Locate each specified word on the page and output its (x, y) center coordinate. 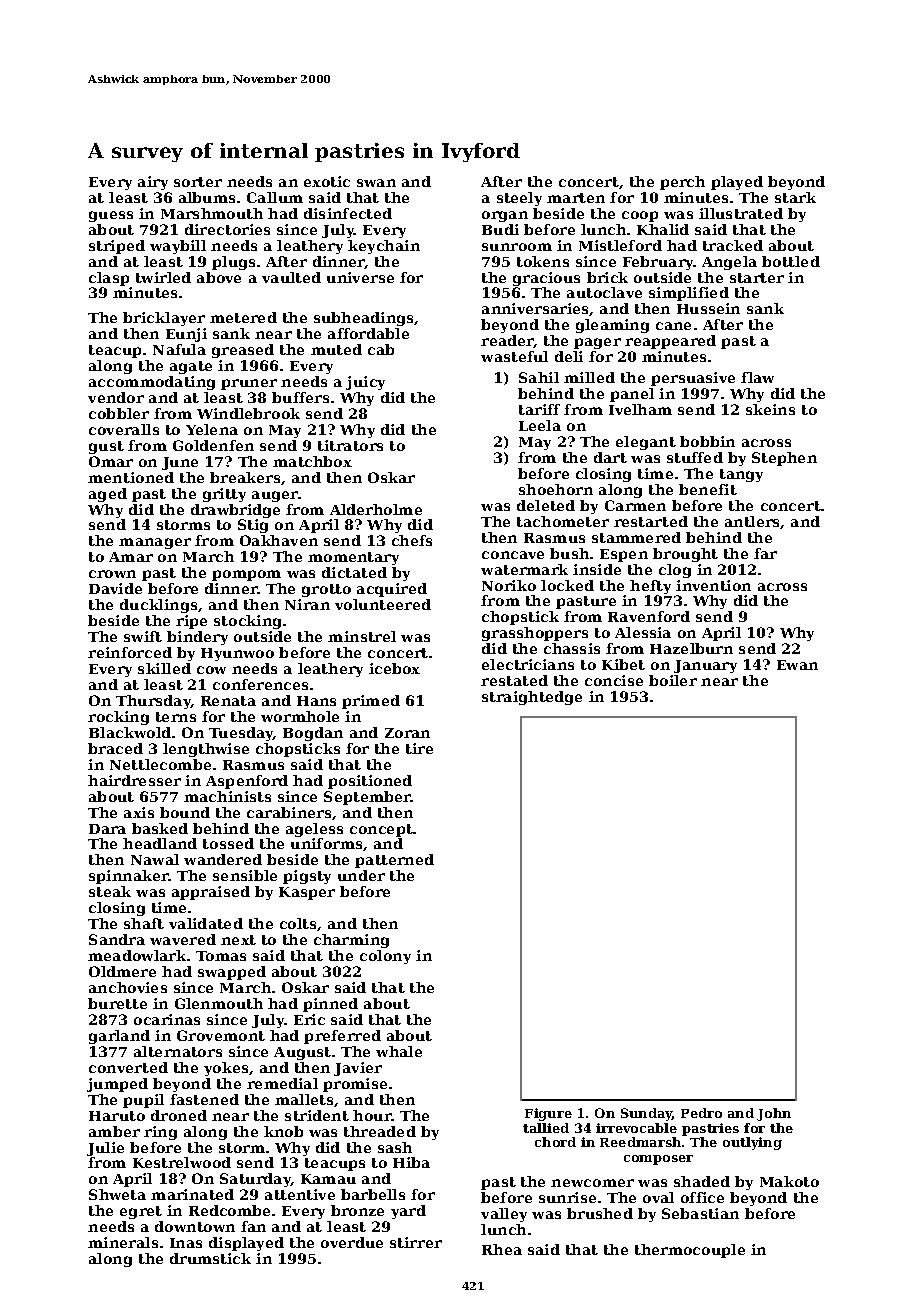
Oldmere (122, 971)
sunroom (517, 247)
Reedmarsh (640, 1142)
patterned (394, 861)
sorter (198, 182)
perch (682, 183)
